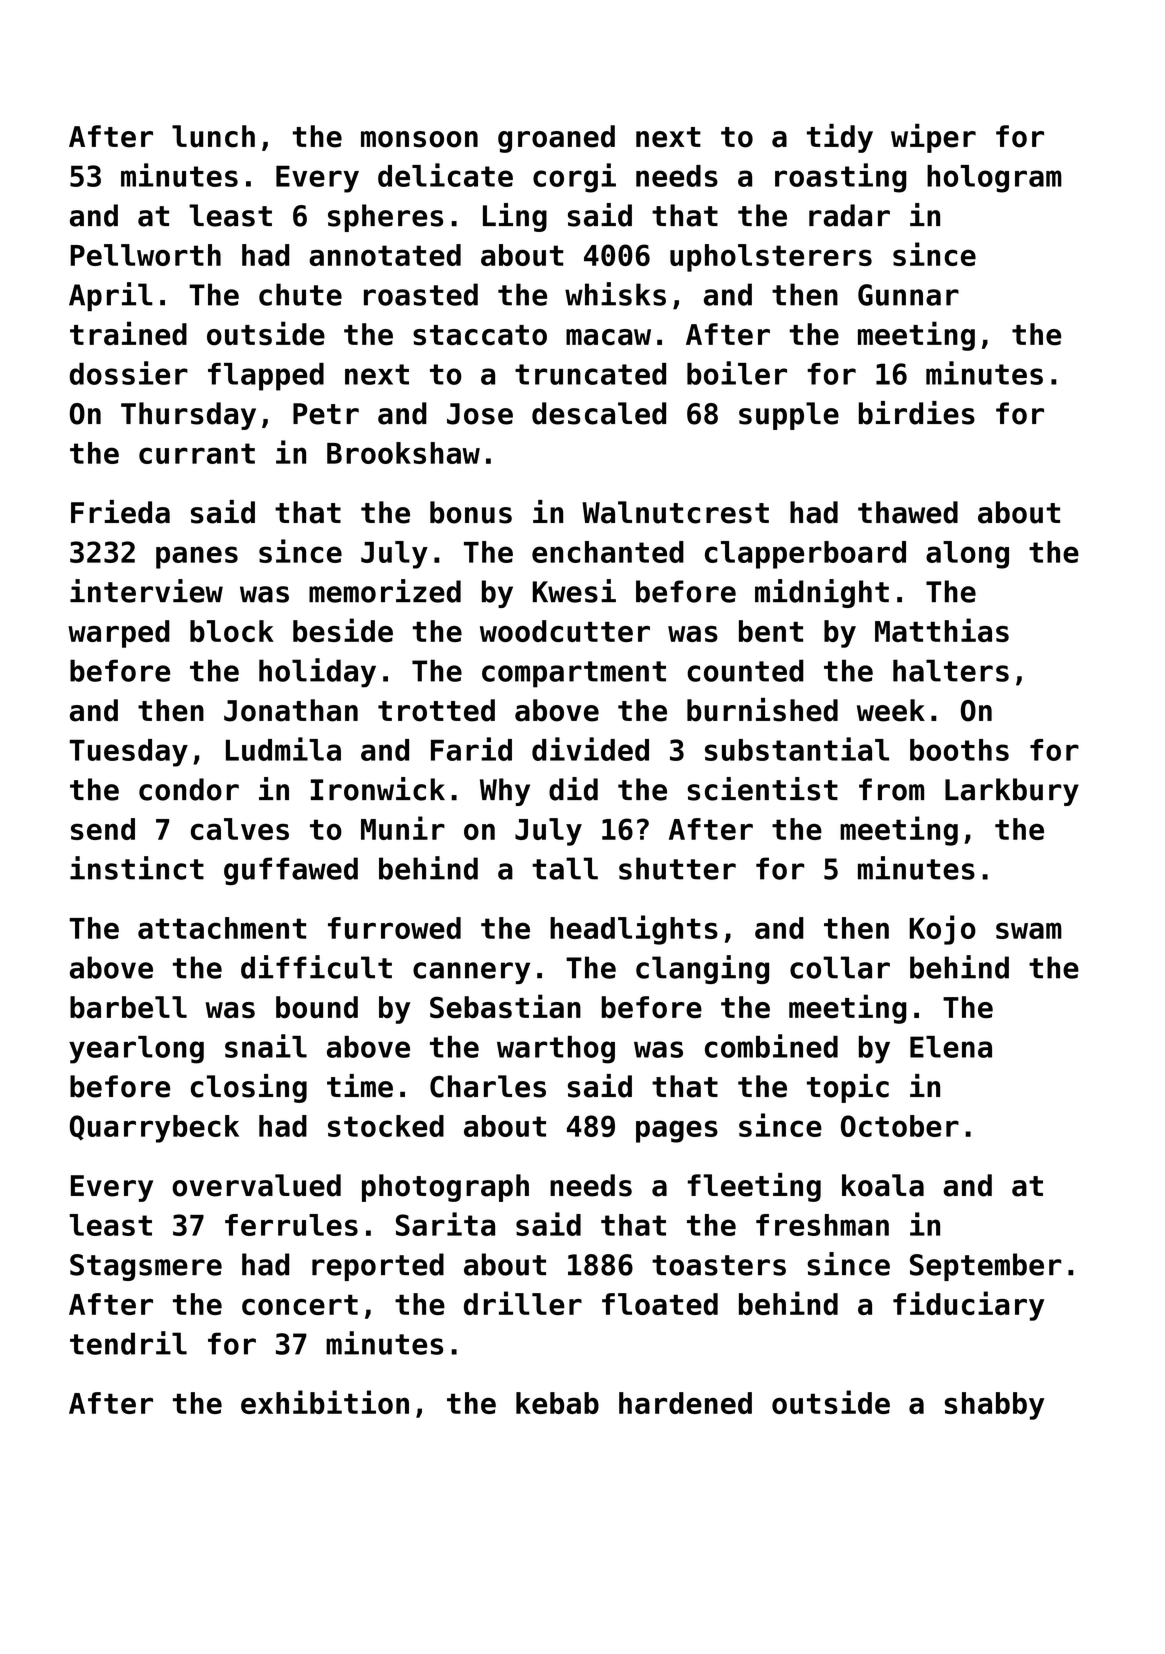 The image size is (1165, 1654). I want to click on yearlong, so click(136, 1050).
